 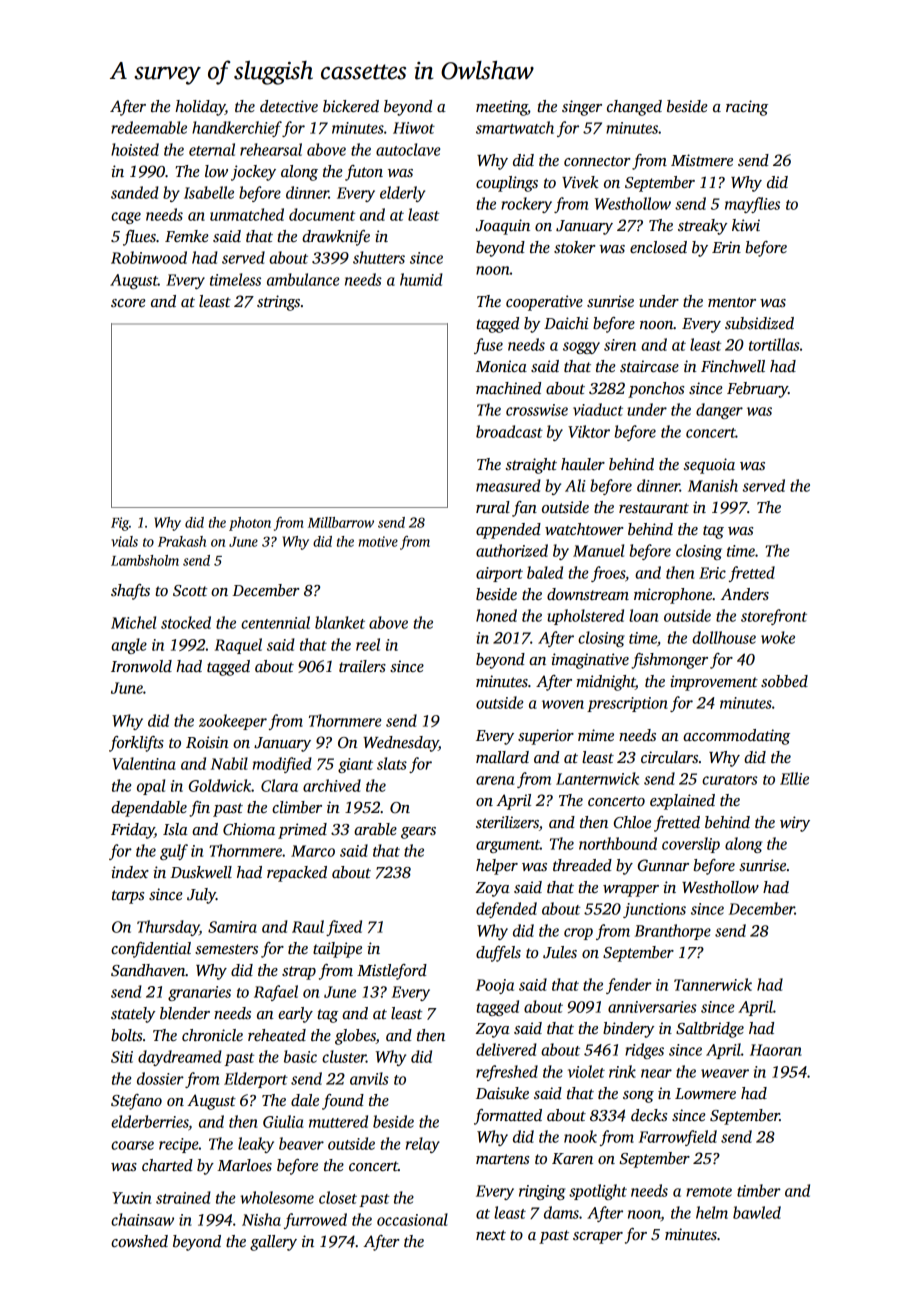 I want to click on Scott, so click(x=190, y=591).
